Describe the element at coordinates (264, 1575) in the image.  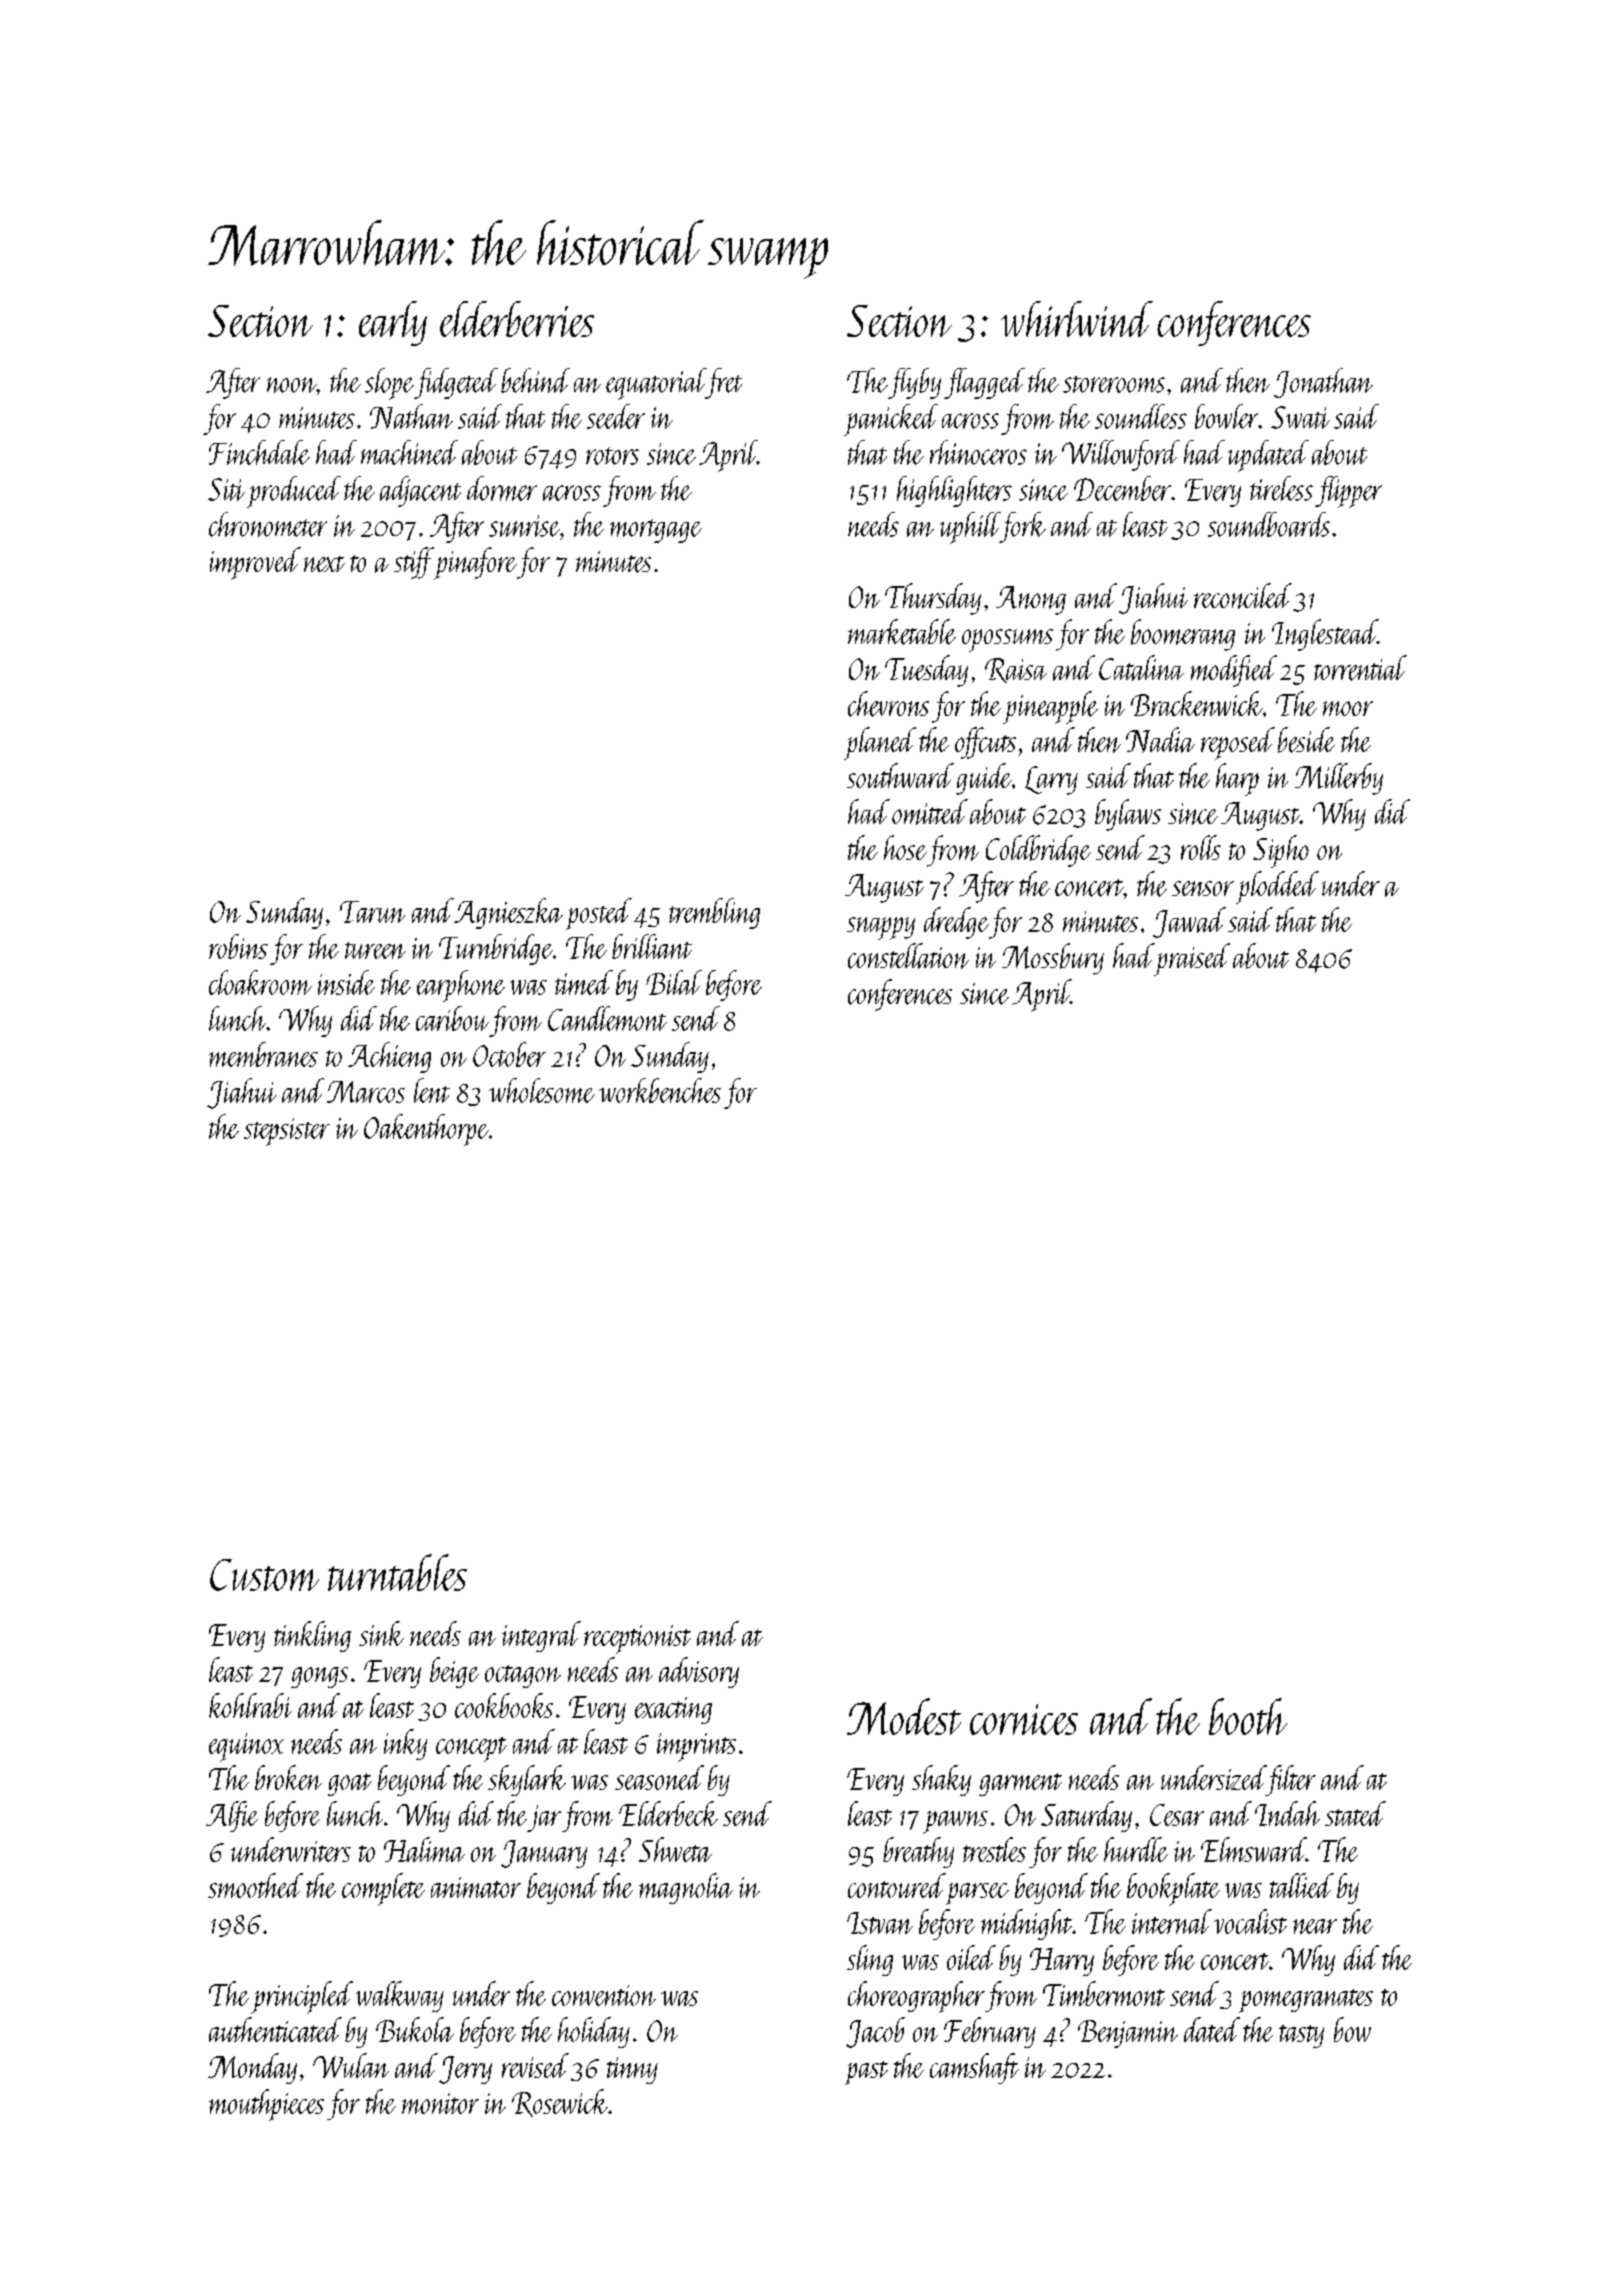
I see `Custom` at that location.
